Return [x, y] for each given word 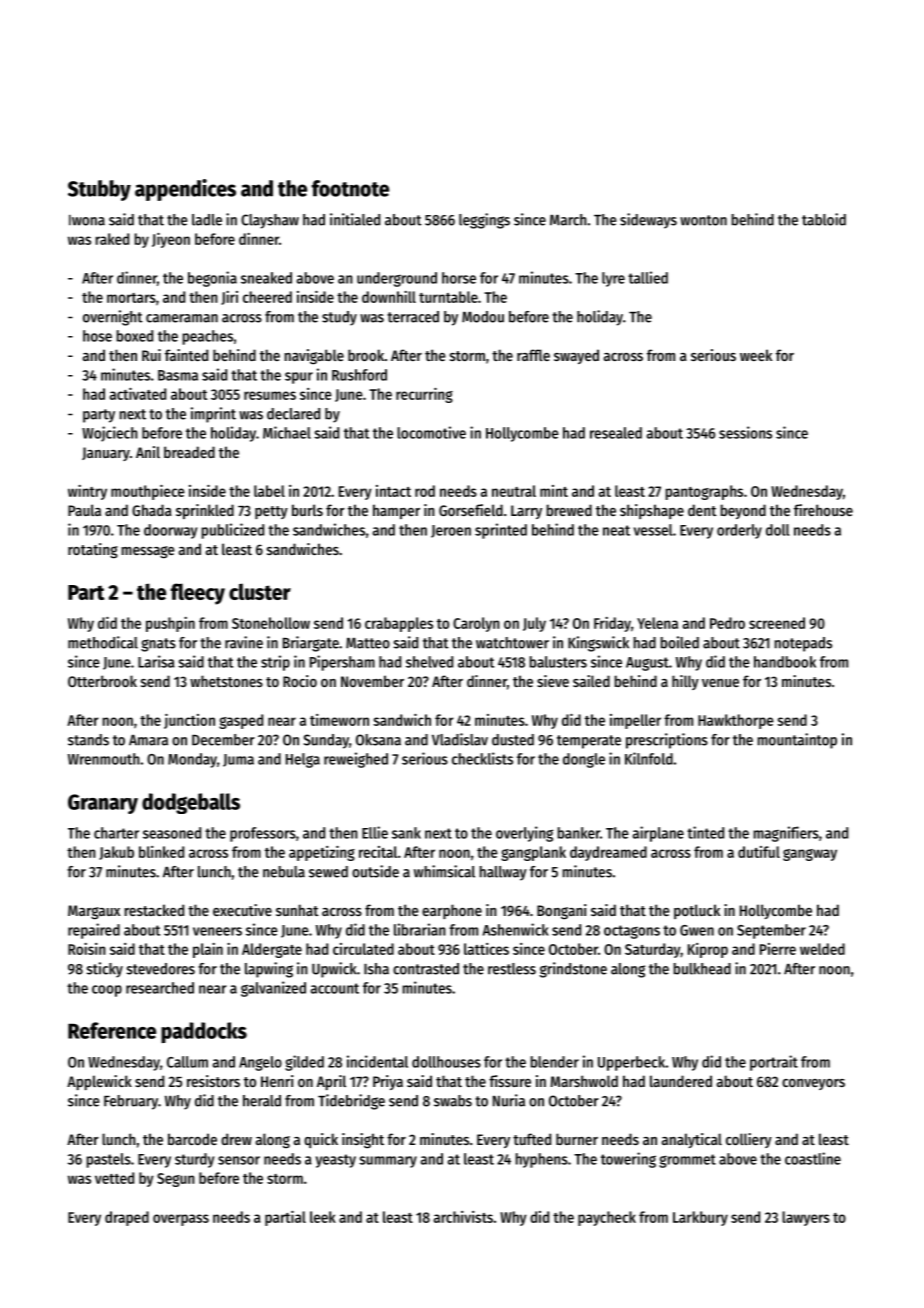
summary [388, 1162]
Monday [192, 760]
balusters [558, 662]
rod [425, 491]
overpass [181, 1220]
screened [777, 623]
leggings [484, 221]
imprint [213, 415]
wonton [703, 220]
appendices [185, 190]
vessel [653, 530]
